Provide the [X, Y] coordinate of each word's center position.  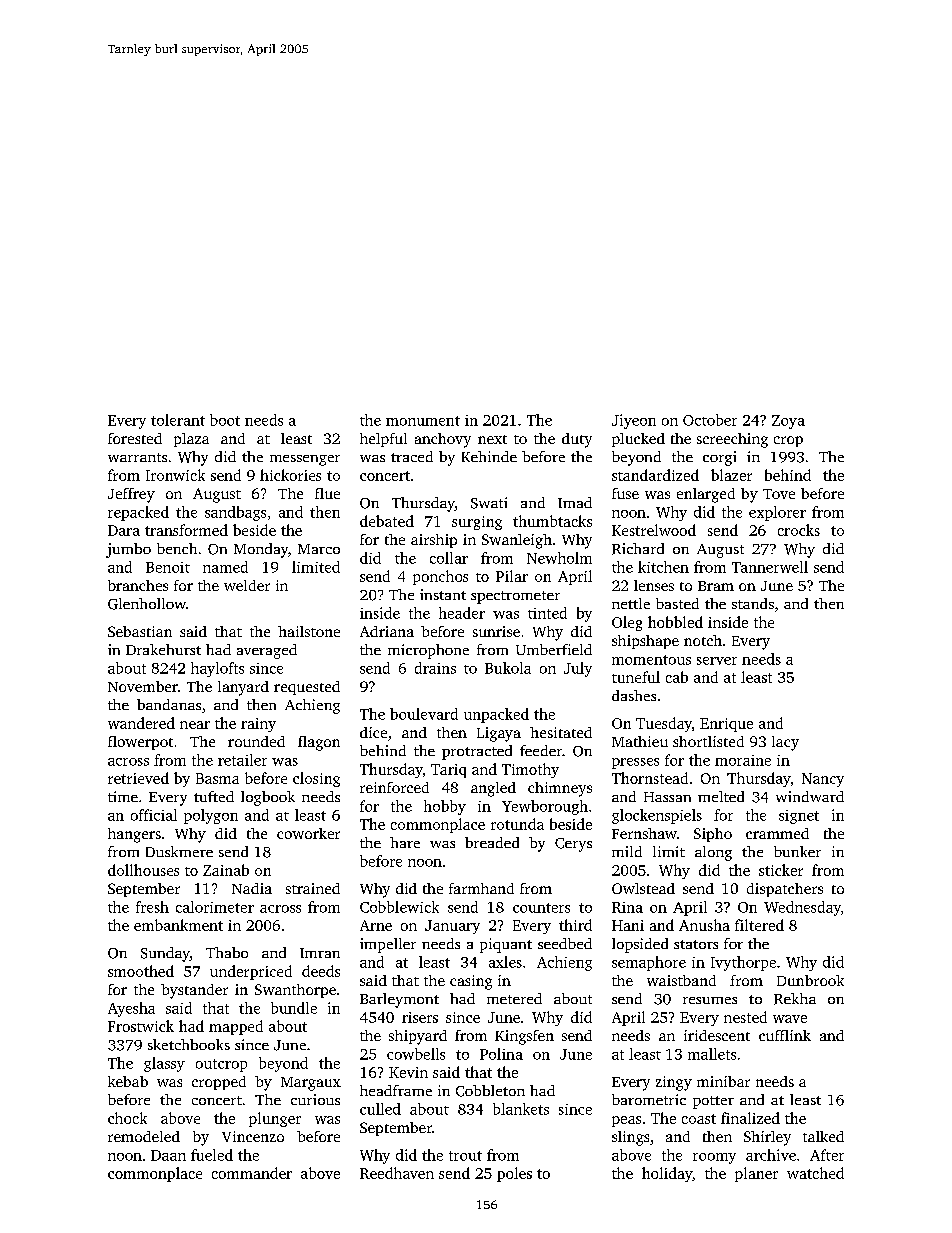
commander [252, 1173]
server [717, 661]
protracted [477, 752]
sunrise [496, 631]
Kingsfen [524, 1037]
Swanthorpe [295, 991]
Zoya [788, 422]
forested [135, 438]
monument [423, 421]
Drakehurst [163, 649]
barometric [649, 1099]
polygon [211, 816]
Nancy [823, 780]
